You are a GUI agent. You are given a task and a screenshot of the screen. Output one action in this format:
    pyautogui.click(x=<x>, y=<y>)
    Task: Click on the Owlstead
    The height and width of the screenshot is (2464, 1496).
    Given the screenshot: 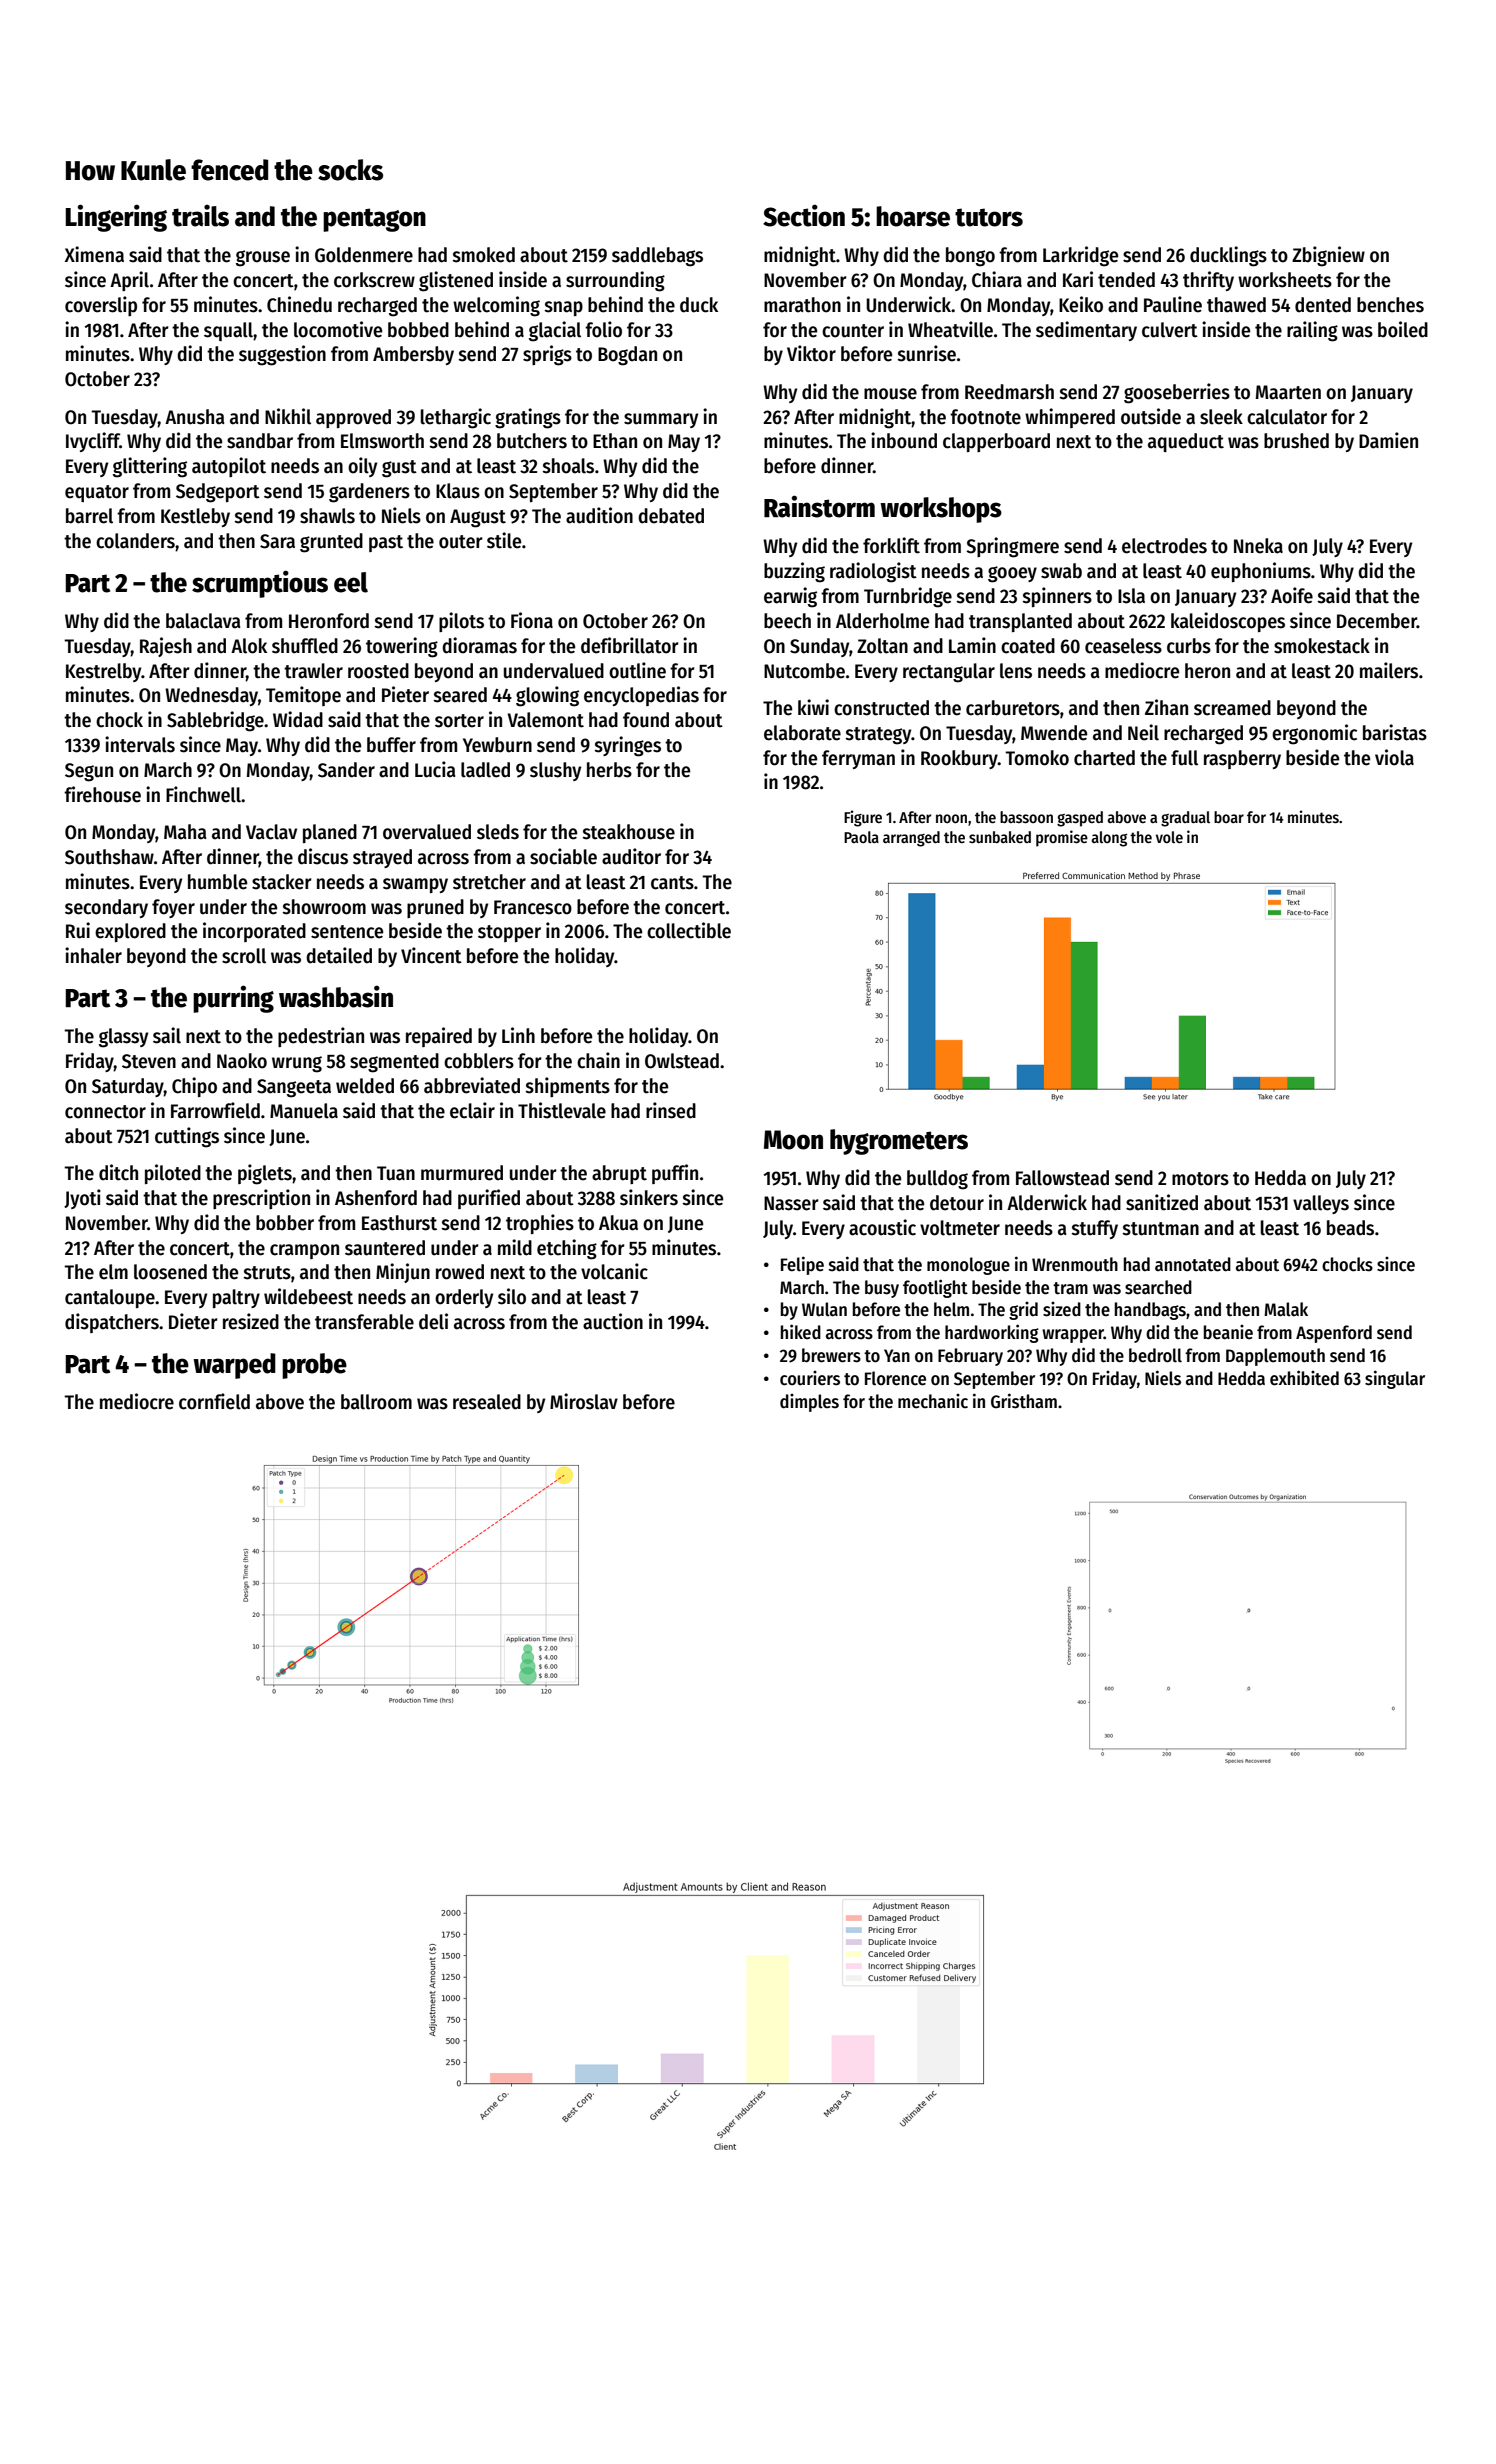 What is the action you would take?
    pyautogui.click(x=682, y=1061)
